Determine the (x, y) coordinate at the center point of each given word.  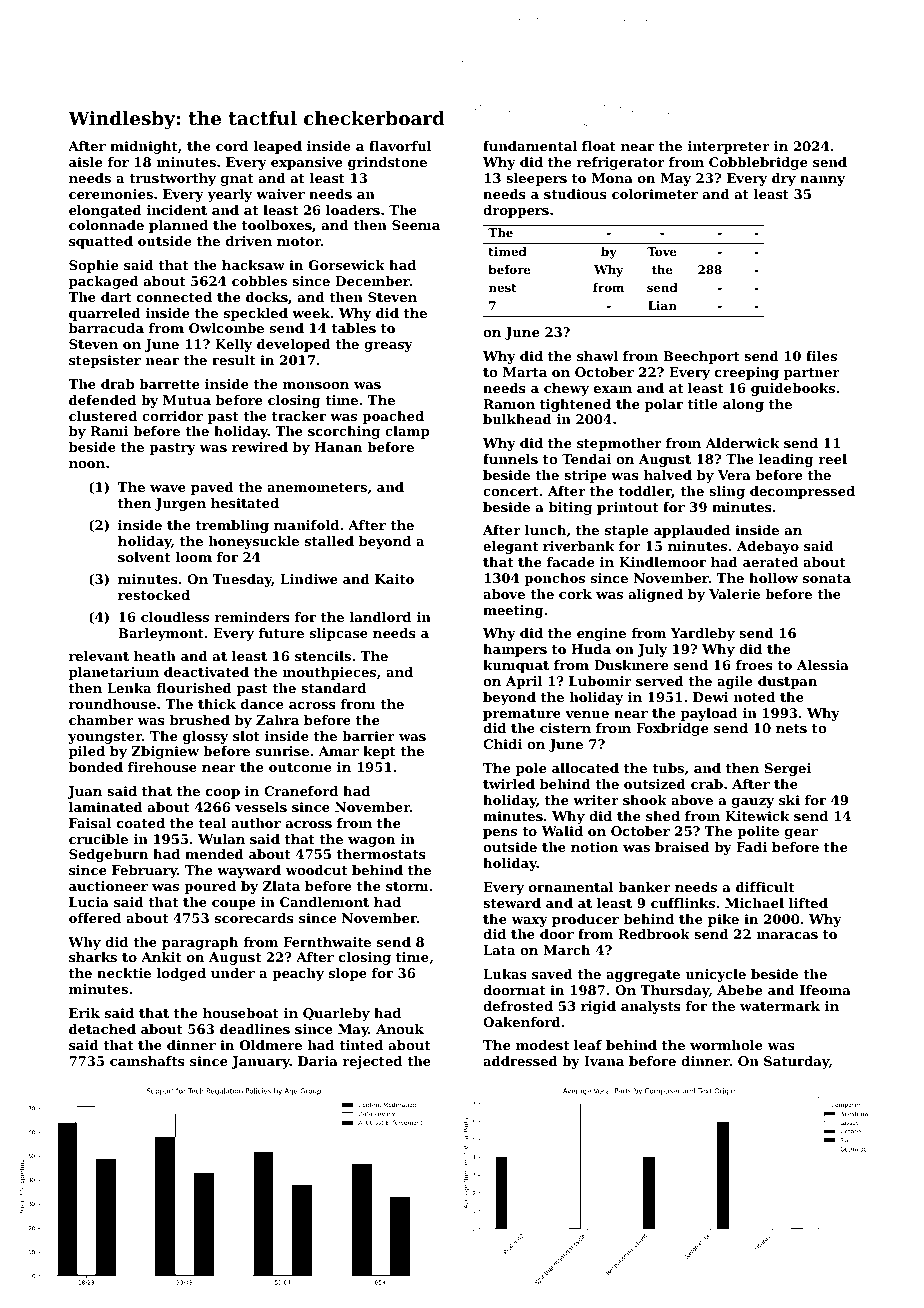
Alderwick (742, 443)
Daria (318, 1061)
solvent (144, 557)
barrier (368, 736)
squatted (101, 242)
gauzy (753, 803)
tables (354, 328)
